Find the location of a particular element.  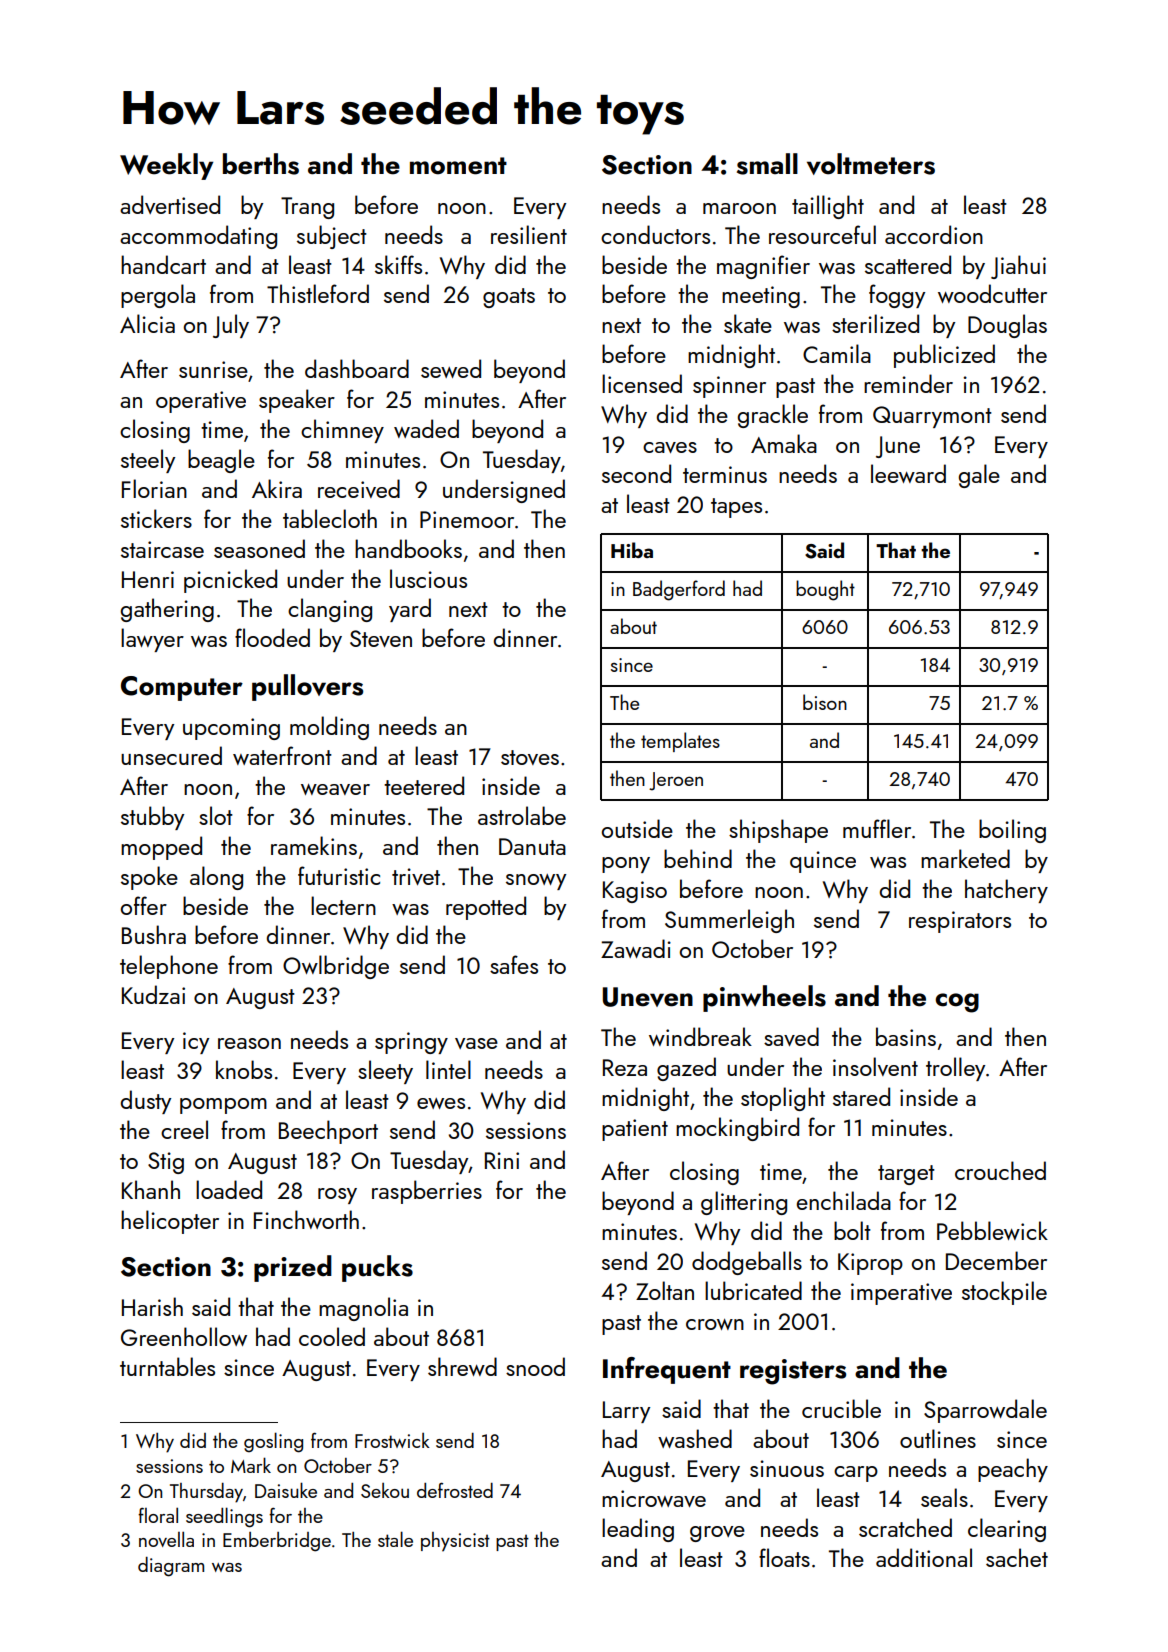

Amaka is located at coordinates (784, 443).
